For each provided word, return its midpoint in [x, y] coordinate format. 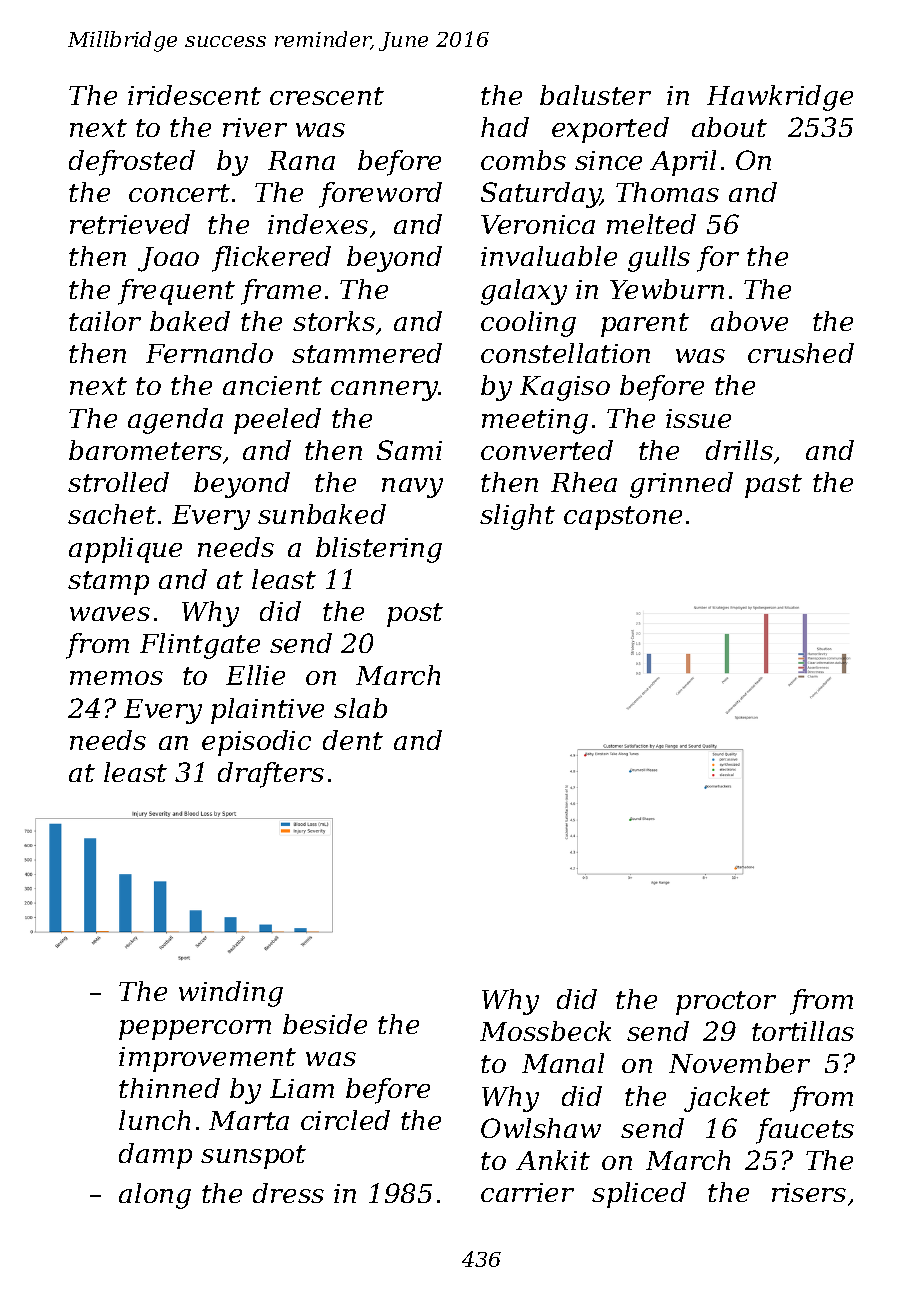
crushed [801, 353]
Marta [249, 1120]
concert [179, 193]
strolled [118, 482]
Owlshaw [541, 1128]
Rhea [584, 482]
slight [517, 517]
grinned [681, 485]
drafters [271, 775]
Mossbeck [545, 1031]
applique [125, 550]
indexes [318, 224]
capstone [623, 518]
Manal [563, 1063]
